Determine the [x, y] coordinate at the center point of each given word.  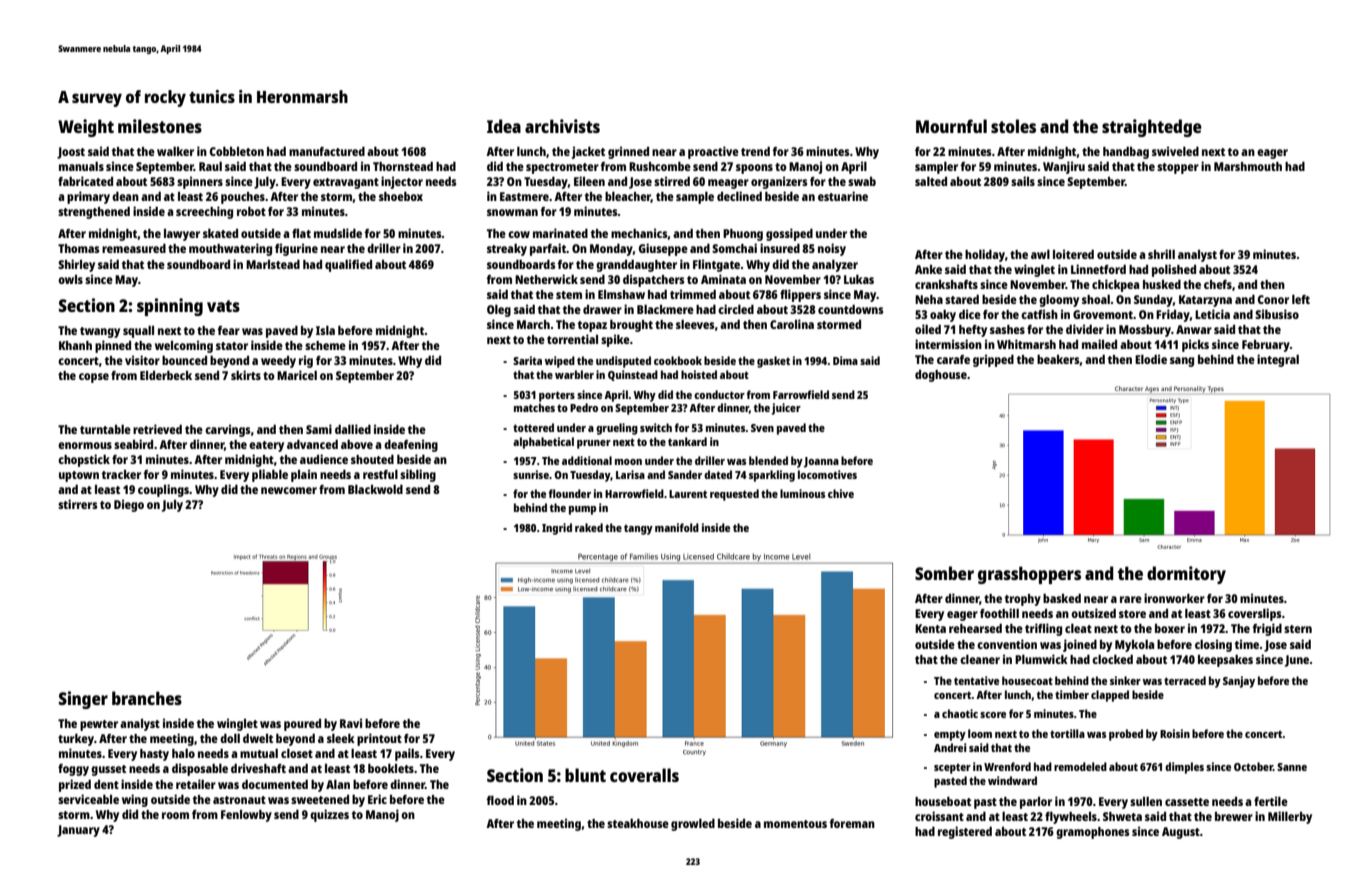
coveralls [644, 775]
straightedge [1152, 128]
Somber [944, 573]
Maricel [297, 375]
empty [950, 735]
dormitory [1186, 575]
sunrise [531, 474]
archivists [562, 126]
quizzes [329, 815]
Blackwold [375, 489]
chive [841, 493]
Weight [86, 128]
